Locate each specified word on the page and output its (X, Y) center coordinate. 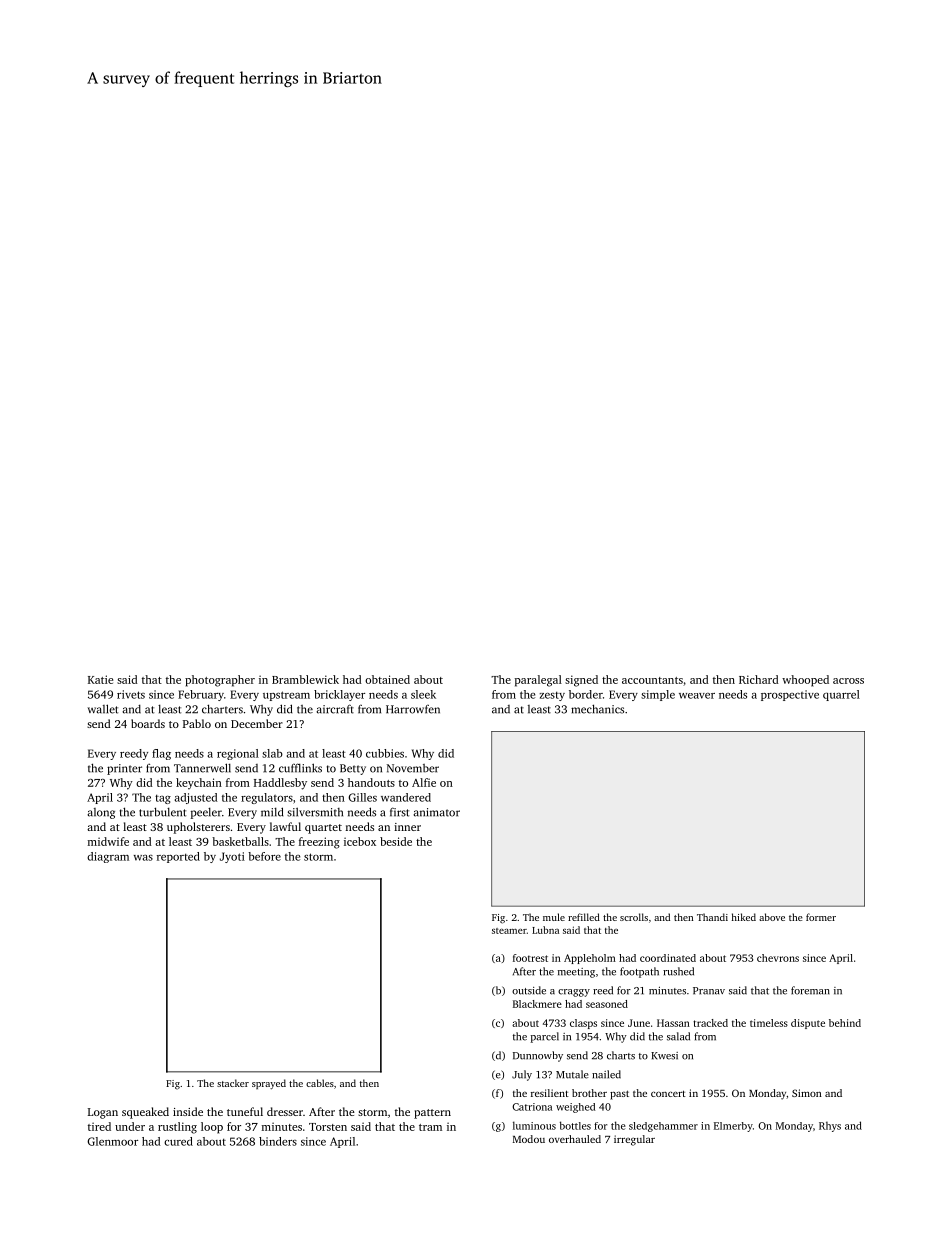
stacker (233, 1083)
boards (148, 723)
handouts (371, 782)
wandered (406, 797)
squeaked (145, 1113)
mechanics (597, 709)
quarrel (841, 695)
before (264, 856)
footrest (530, 958)
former (821, 917)
